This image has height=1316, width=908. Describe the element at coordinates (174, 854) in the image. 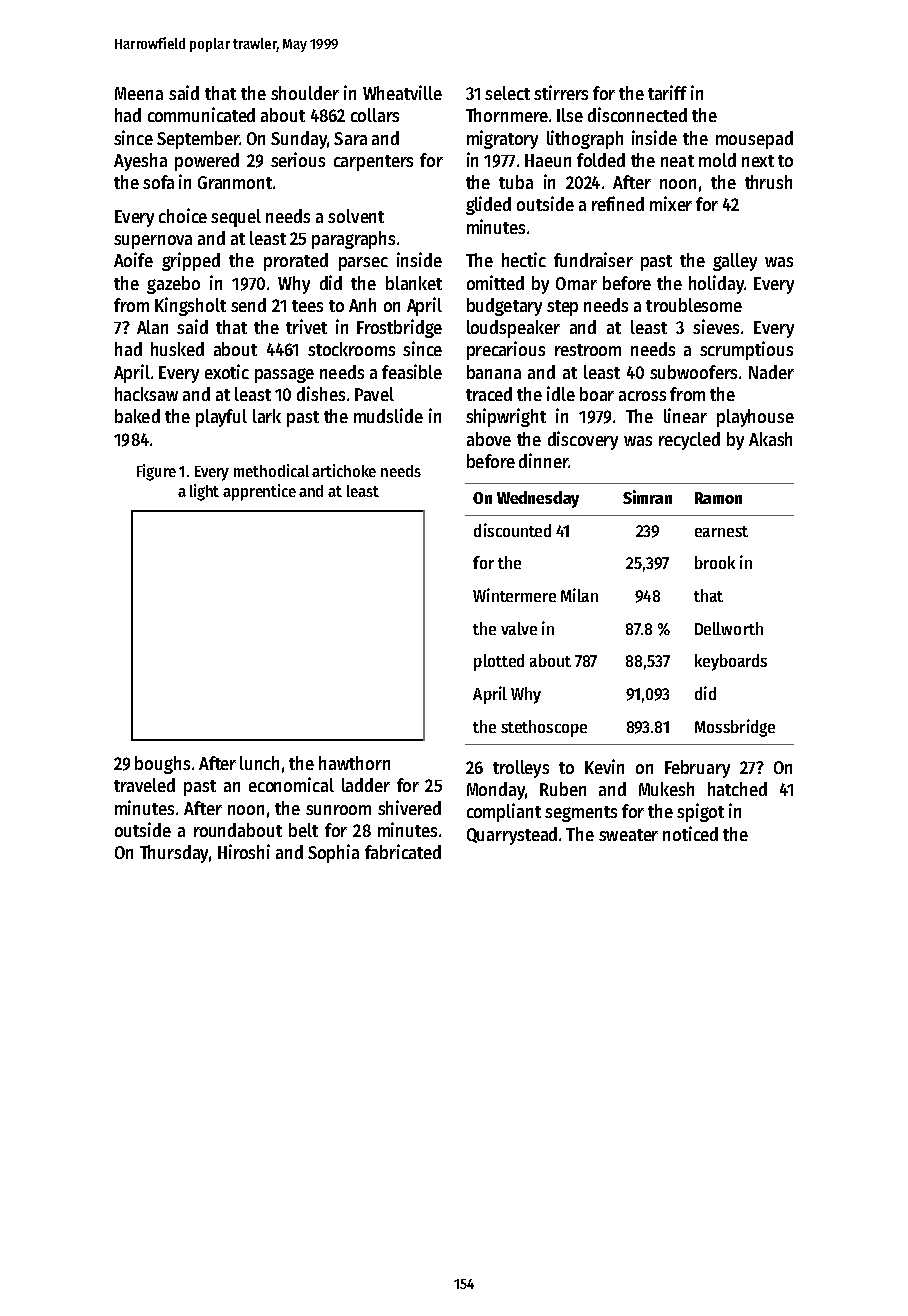

I see `Thursday` at that location.
